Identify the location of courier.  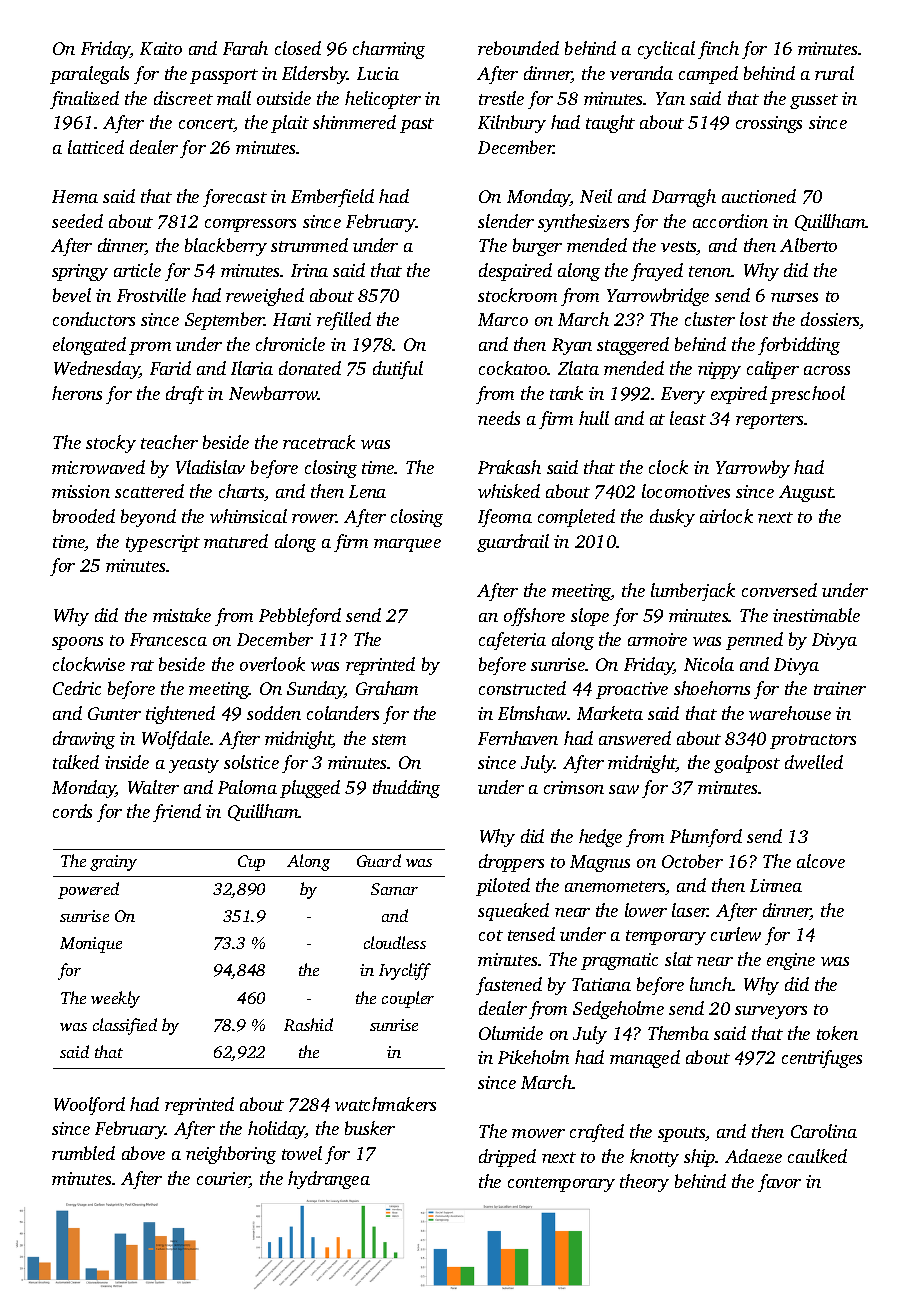
(223, 1180).
